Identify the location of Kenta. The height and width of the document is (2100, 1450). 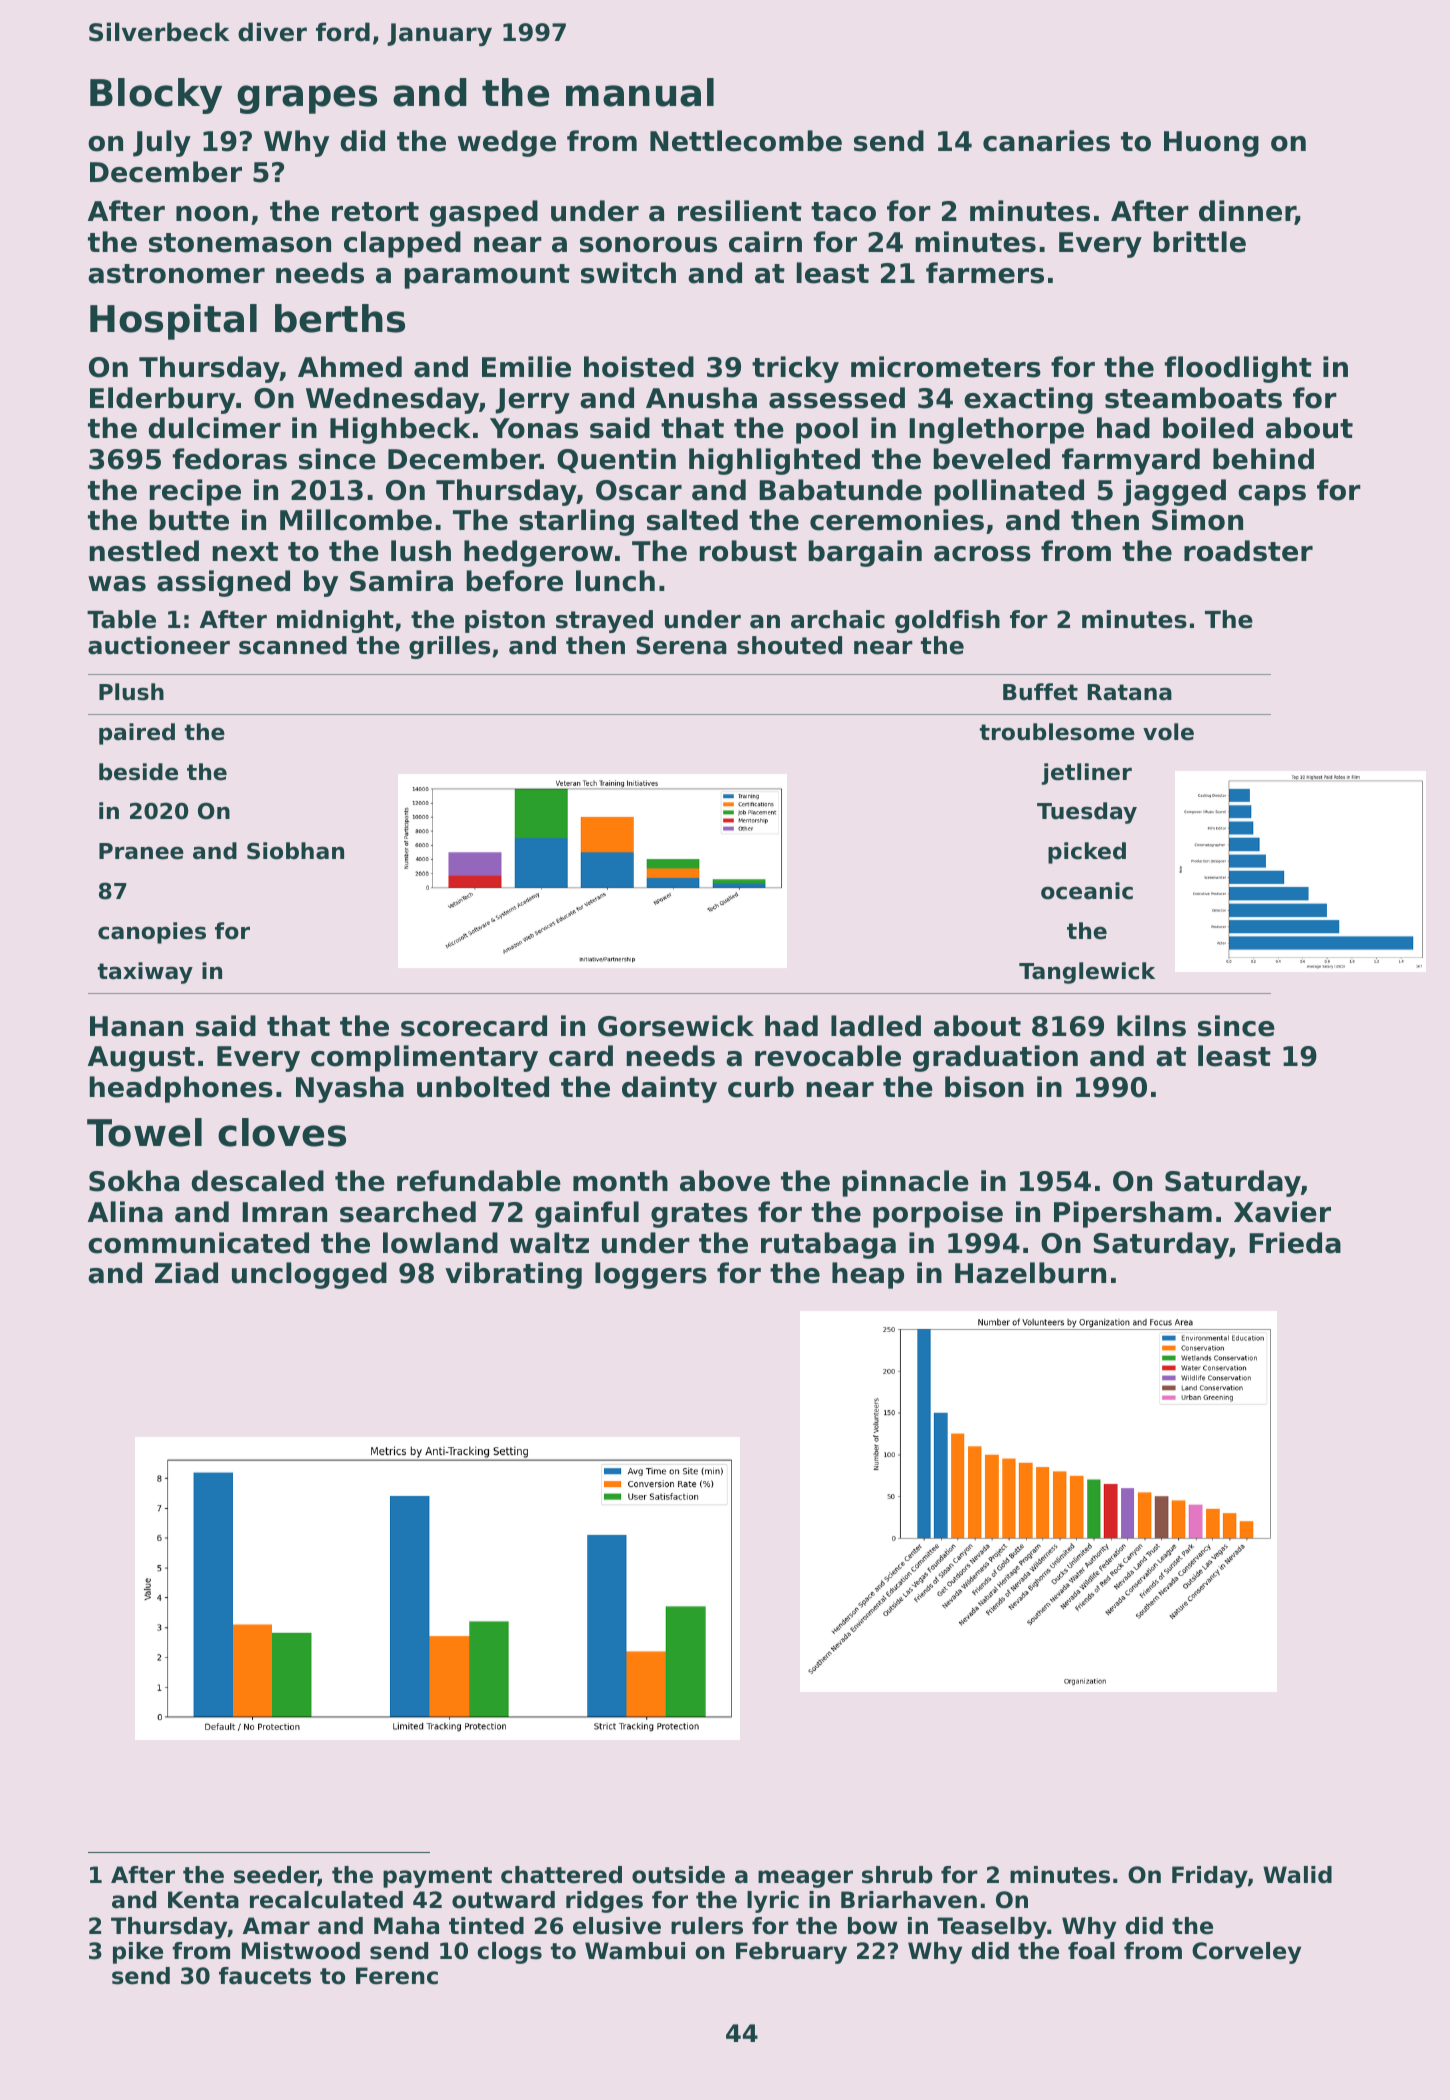
(203, 1900).
